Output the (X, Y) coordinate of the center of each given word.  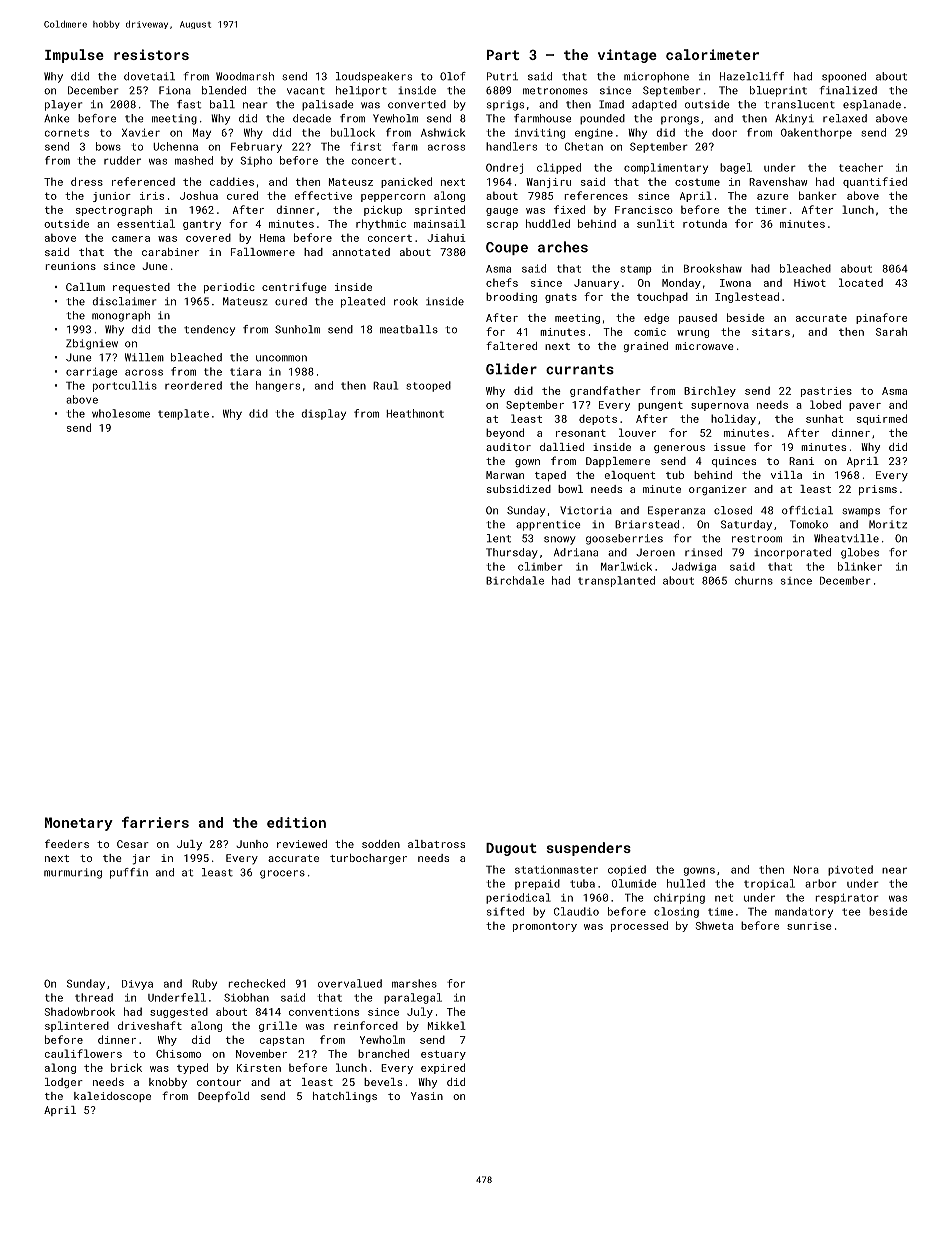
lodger (64, 1083)
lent (499, 538)
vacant (306, 91)
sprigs (505, 105)
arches (563, 247)
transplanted (616, 581)
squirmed (882, 419)
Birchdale (515, 580)
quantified (875, 182)
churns (754, 580)
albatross (436, 844)
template (183, 414)
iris (152, 196)
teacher (861, 167)
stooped (428, 386)
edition (296, 822)
